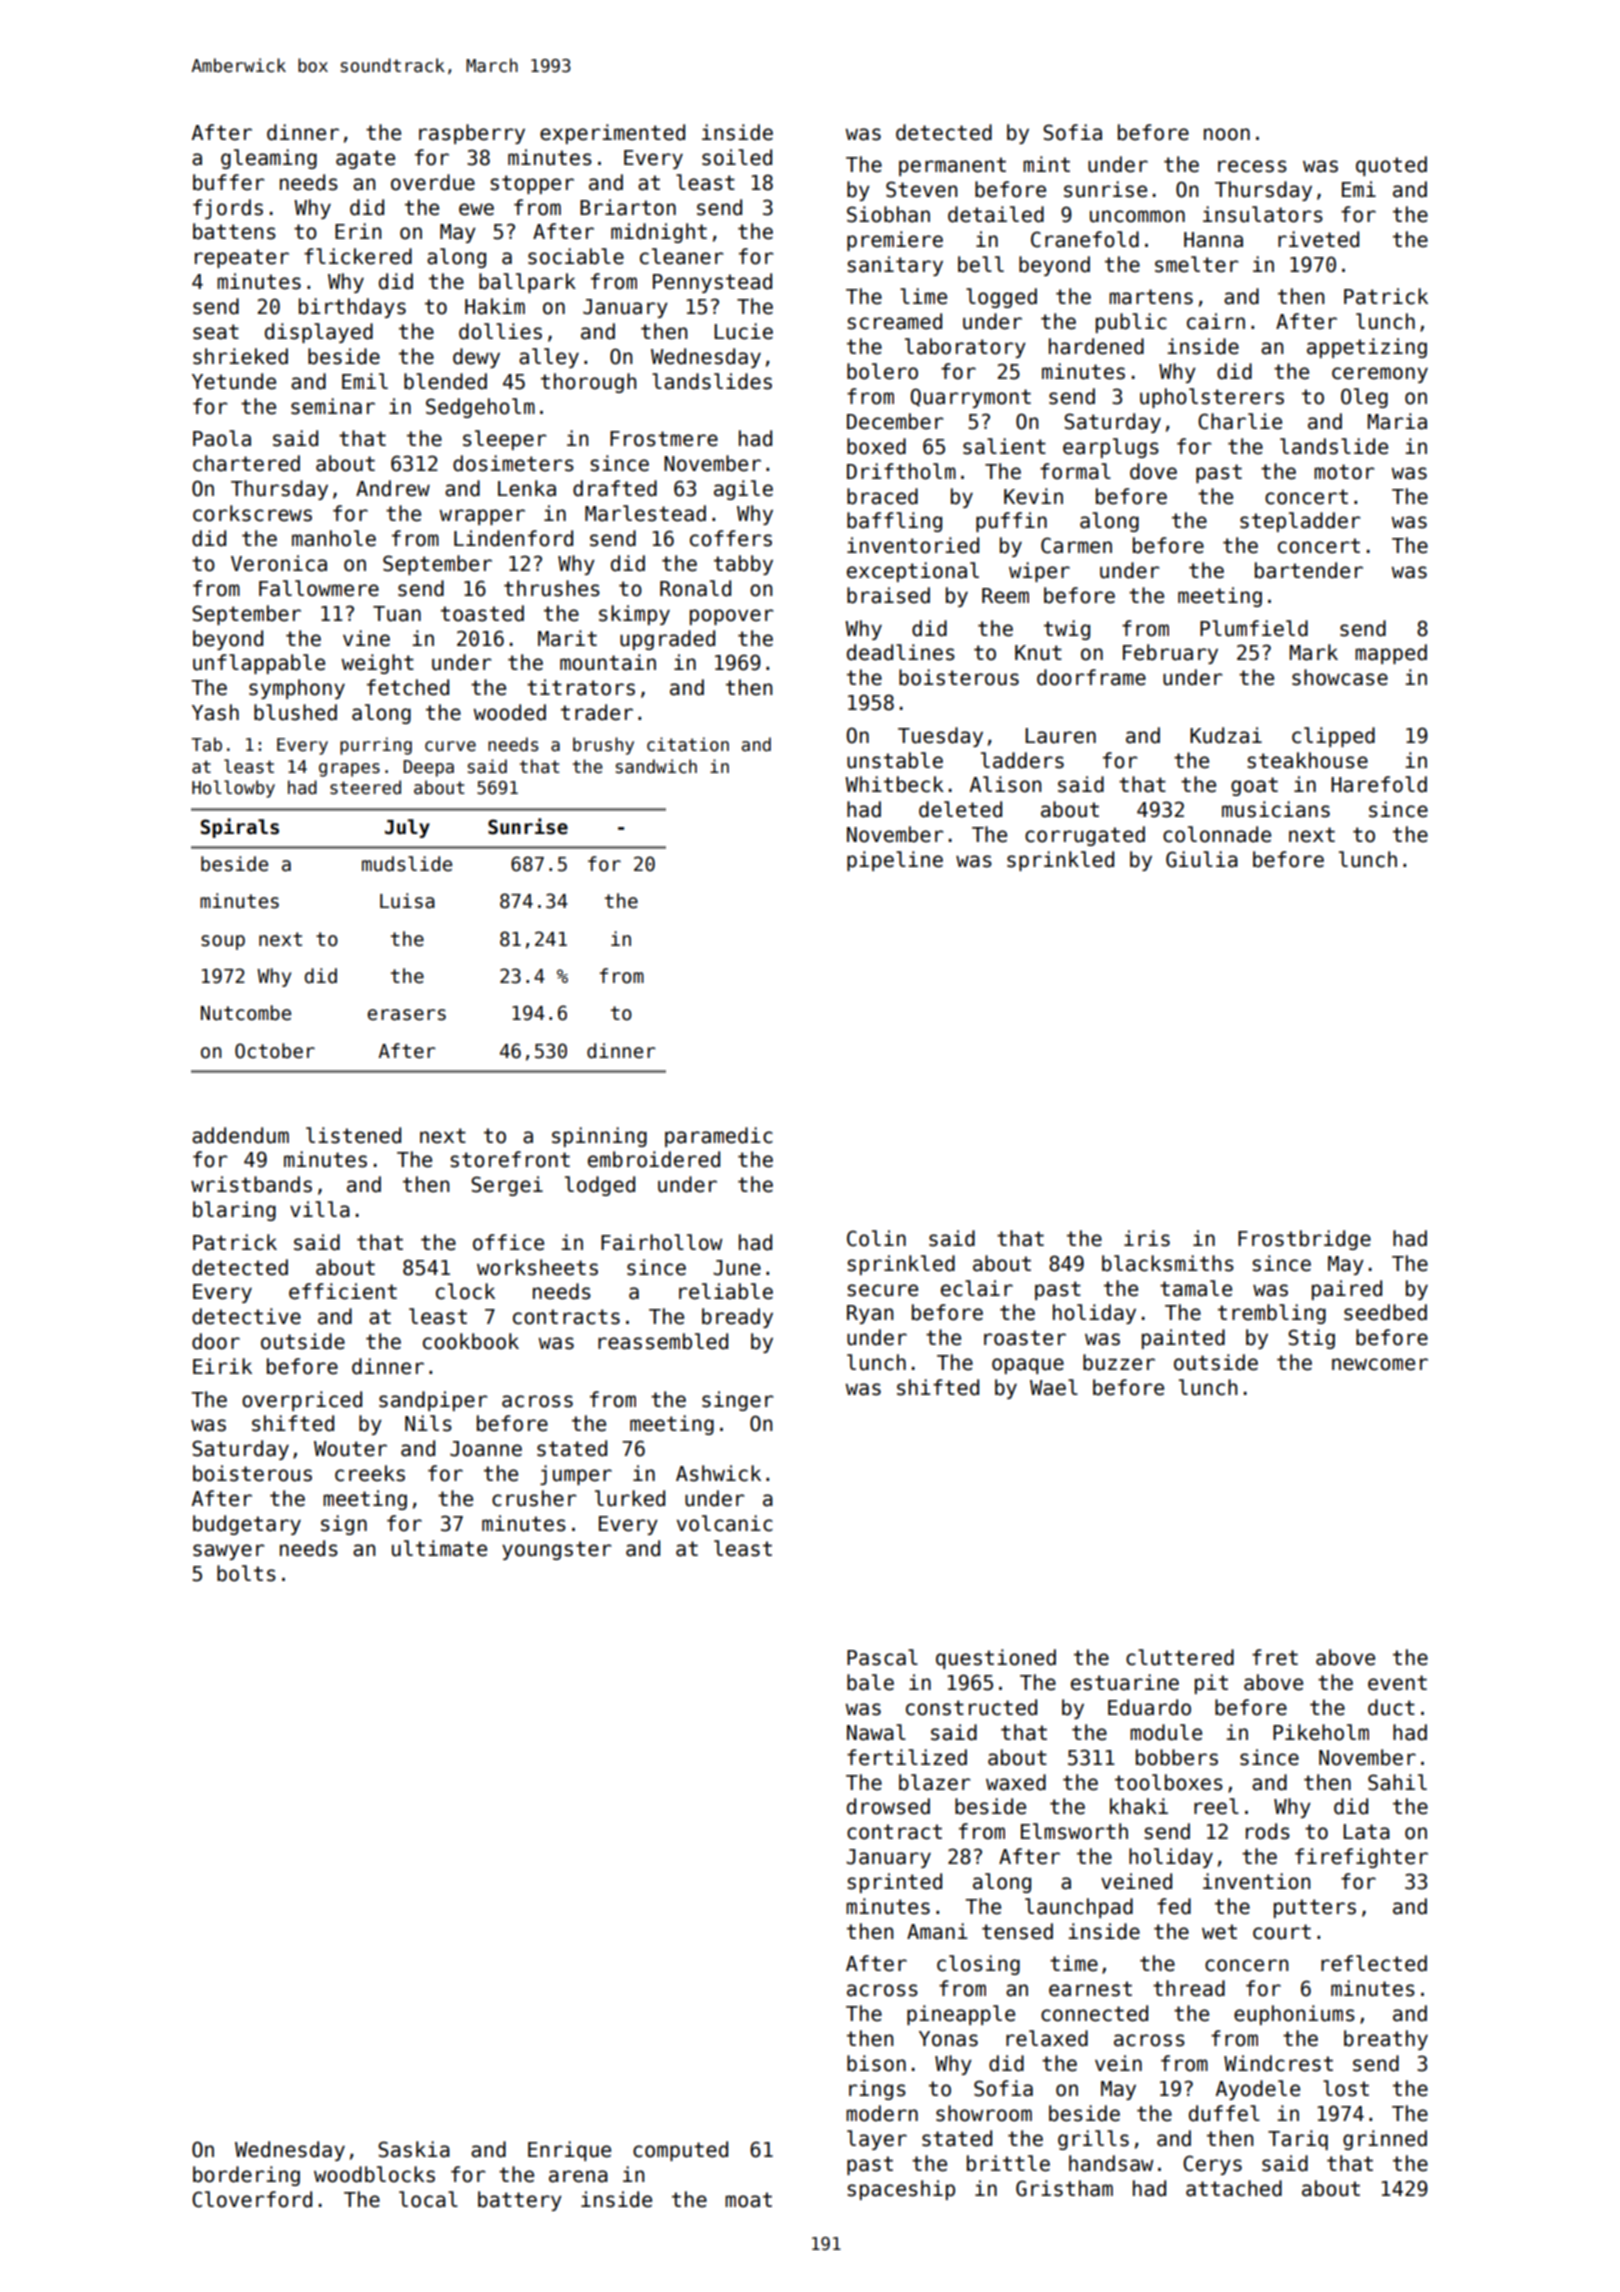 The image size is (1620, 2292). I want to click on ultimate, so click(439, 1548).
